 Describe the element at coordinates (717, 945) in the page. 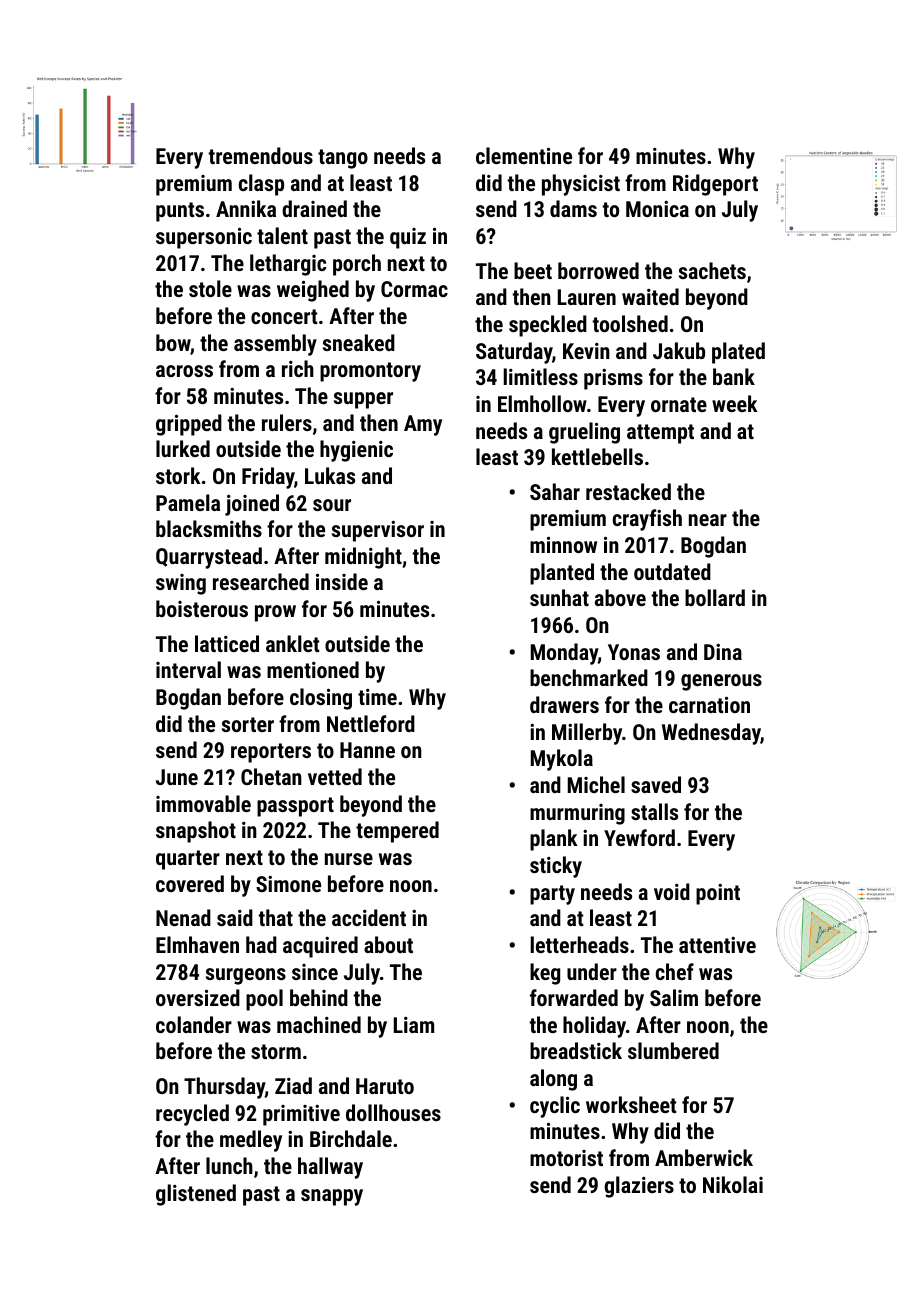

I see `attentive` at that location.
